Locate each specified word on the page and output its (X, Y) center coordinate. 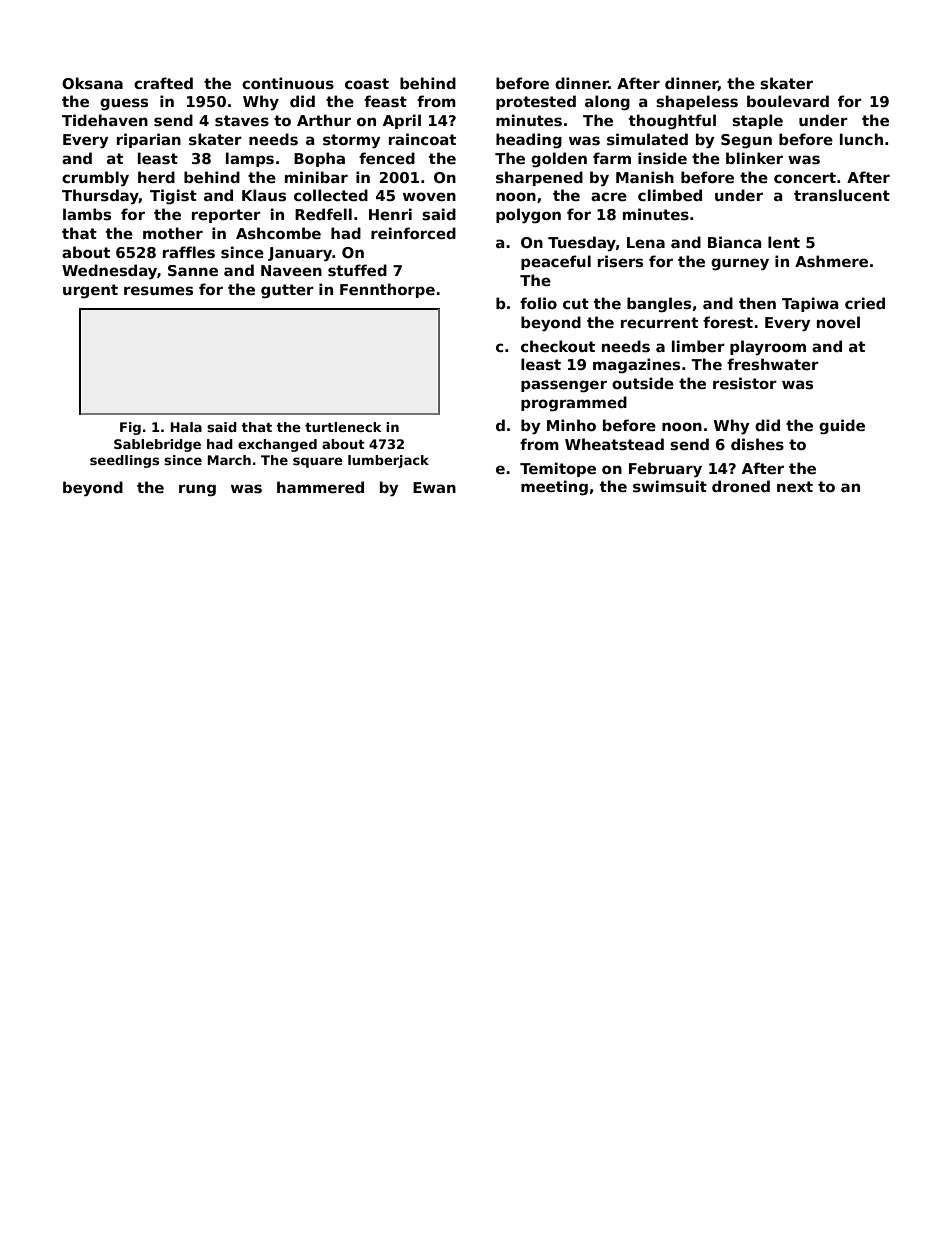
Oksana (92, 83)
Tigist (173, 197)
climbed (670, 195)
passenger (564, 386)
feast (385, 101)
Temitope (558, 469)
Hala (186, 427)
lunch (861, 139)
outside (643, 383)
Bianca (734, 242)
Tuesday (582, 243)
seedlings (124, 461)
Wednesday (109, 272)
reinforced (413, 233)
